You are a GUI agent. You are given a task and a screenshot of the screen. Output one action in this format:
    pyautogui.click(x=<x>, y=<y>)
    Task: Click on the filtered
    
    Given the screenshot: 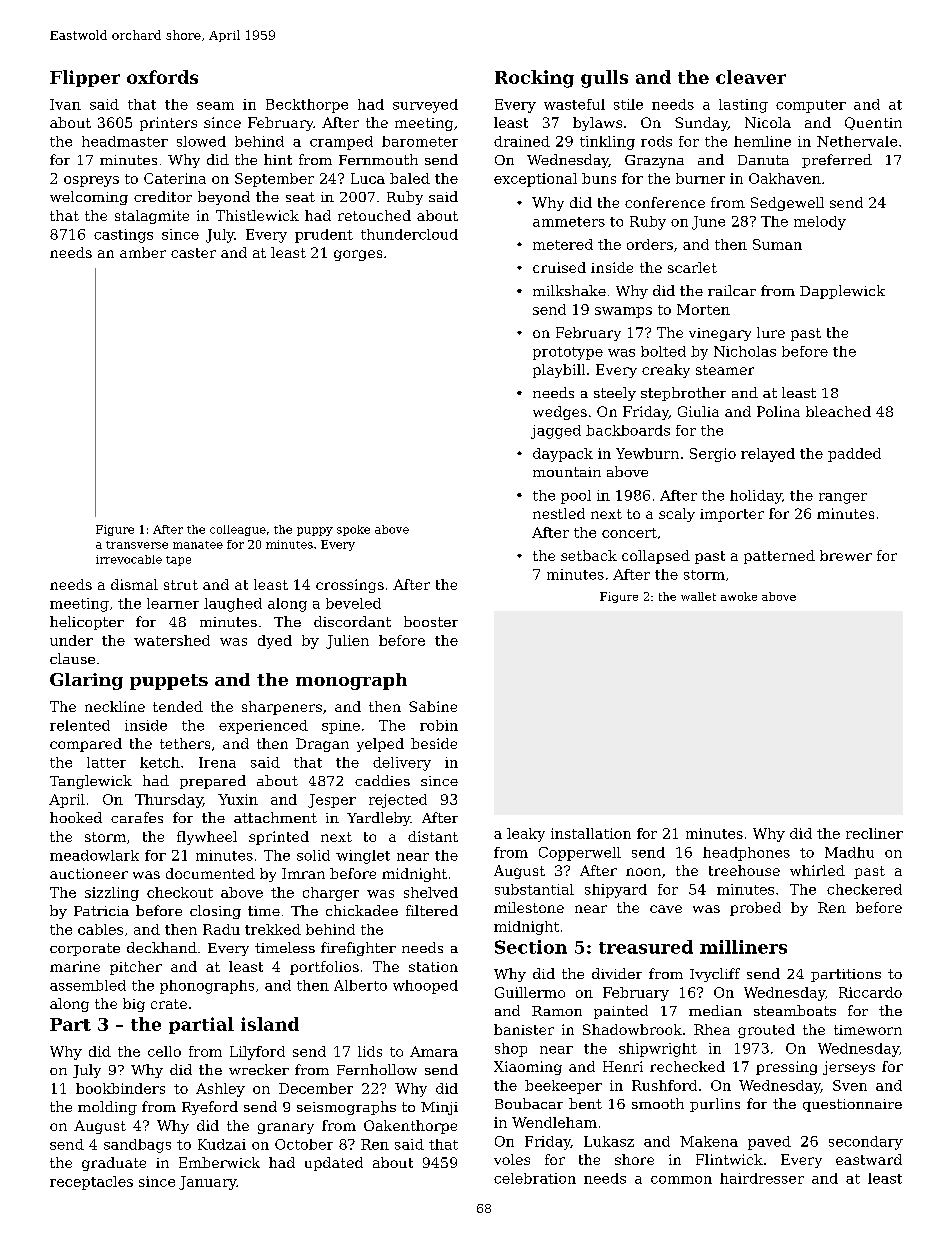 What is the action you would take?
    pyautogui.click(x=432, y=910)
